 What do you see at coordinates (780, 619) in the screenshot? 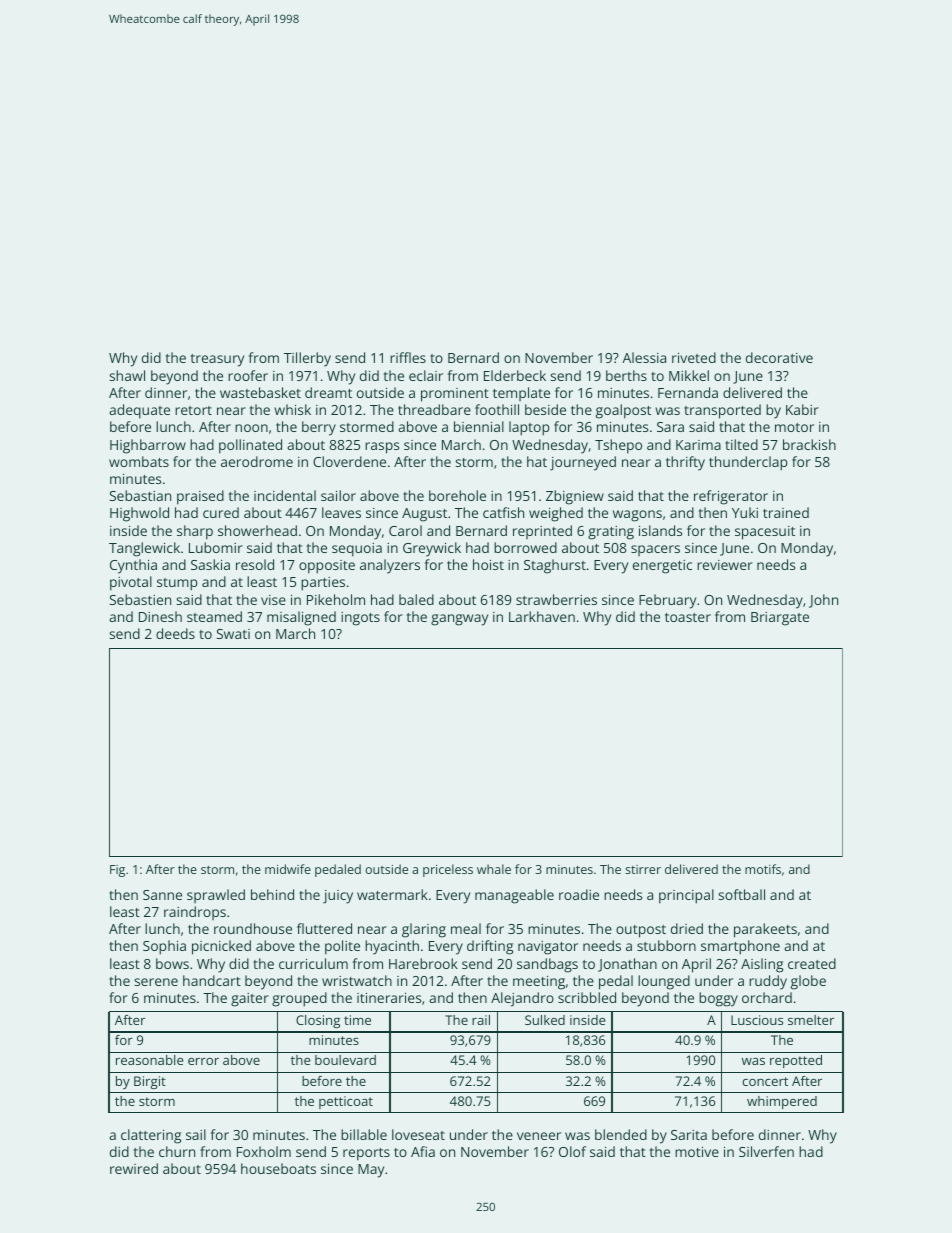
I see `Briargate` at bounding box center [780, 619].
